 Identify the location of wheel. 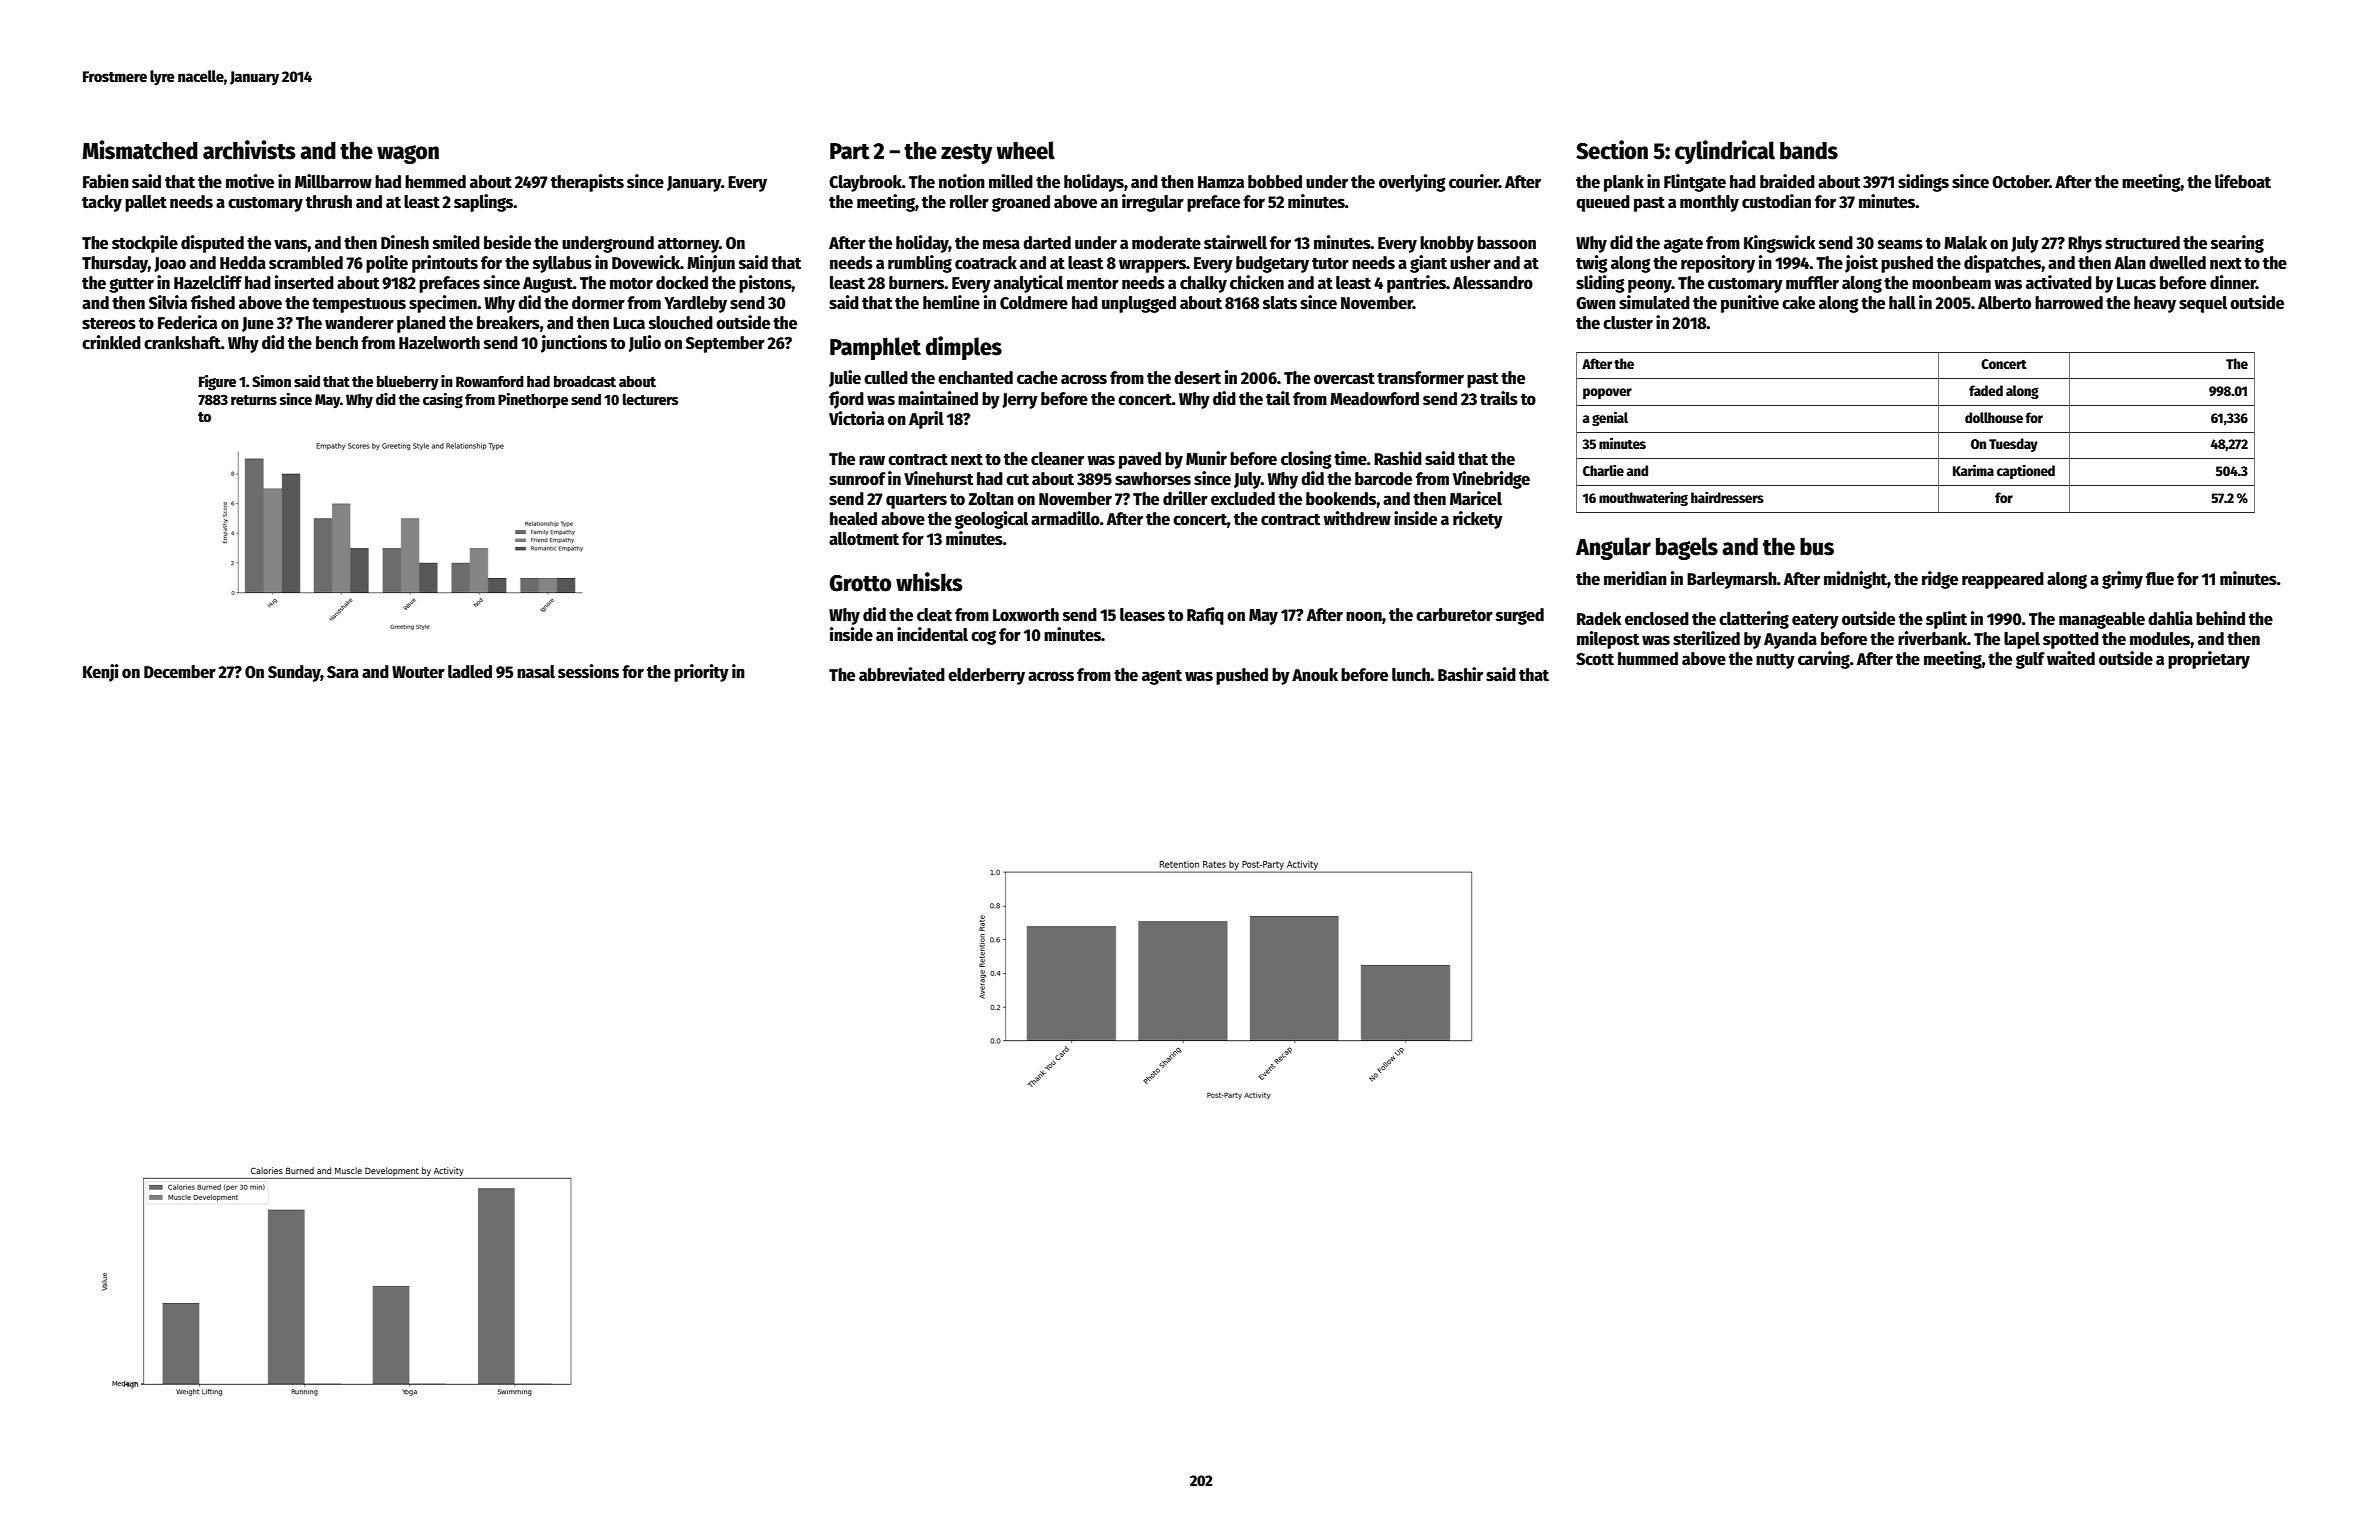
(1025, 150).
